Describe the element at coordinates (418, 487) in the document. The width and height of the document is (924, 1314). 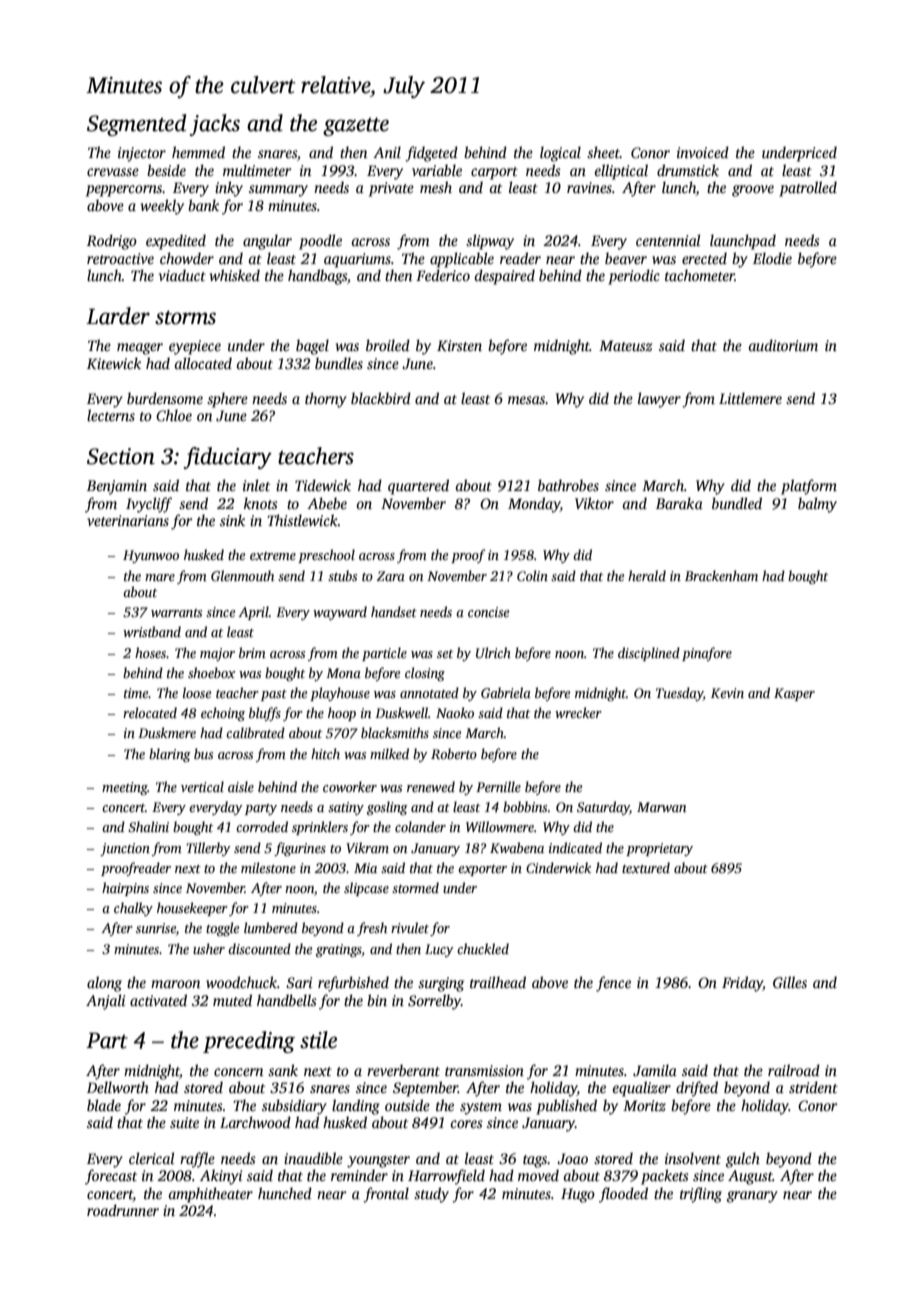
I see `quartered` at that location.
